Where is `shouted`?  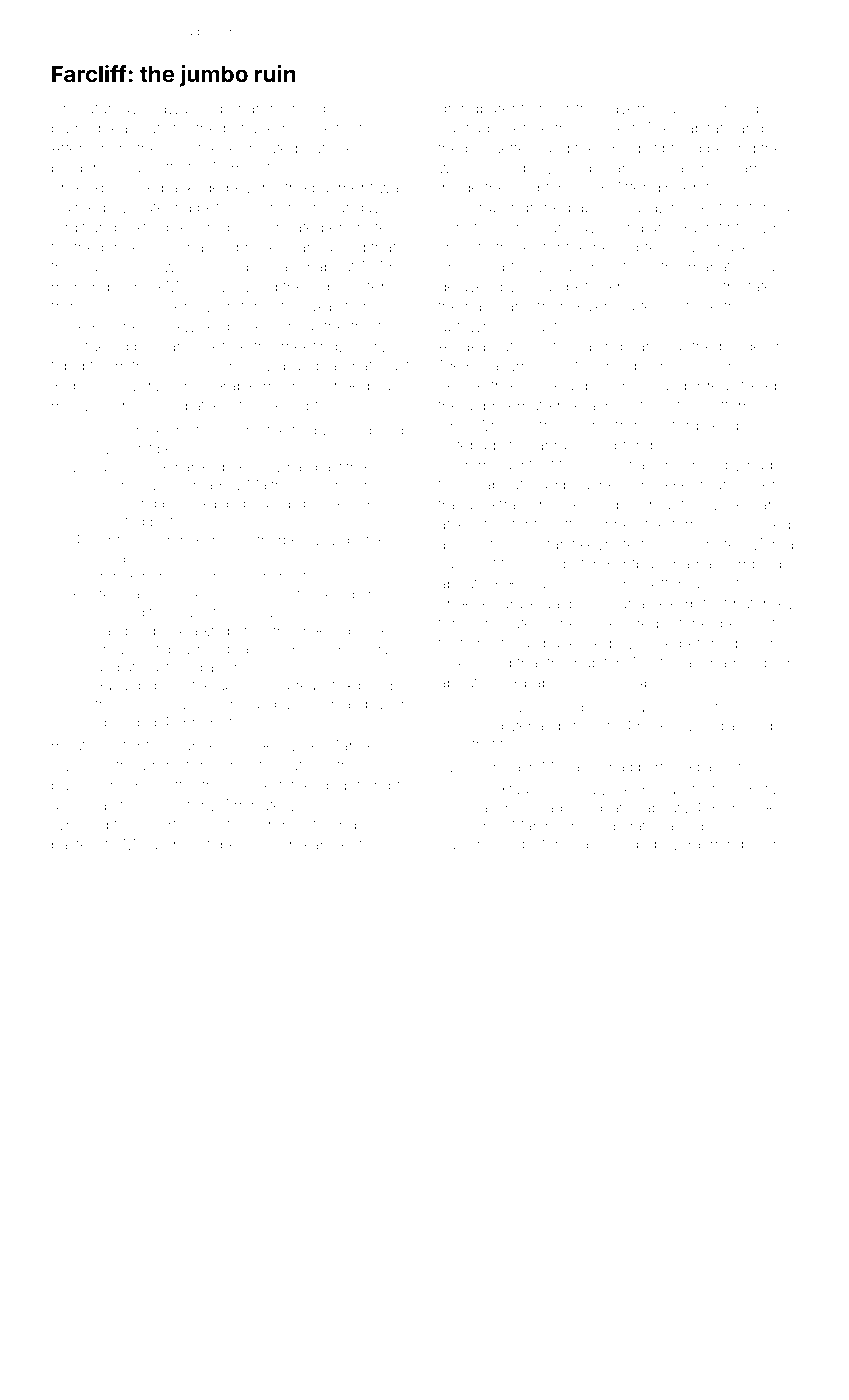 shouted is located at coordinates (269, 148).
